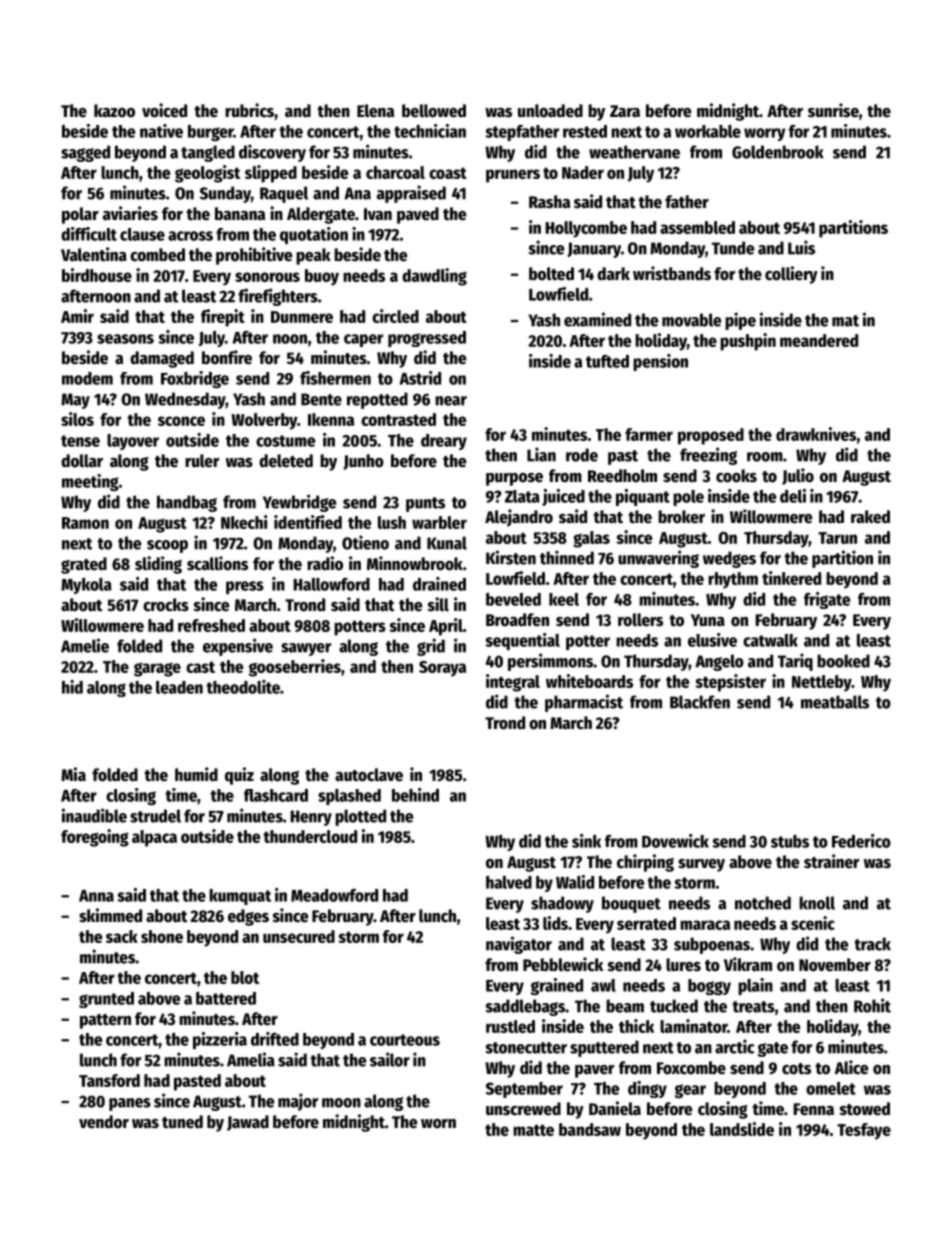 This screenshot has width=952, height=1233. I want to click on workable, so click(708, 131).
